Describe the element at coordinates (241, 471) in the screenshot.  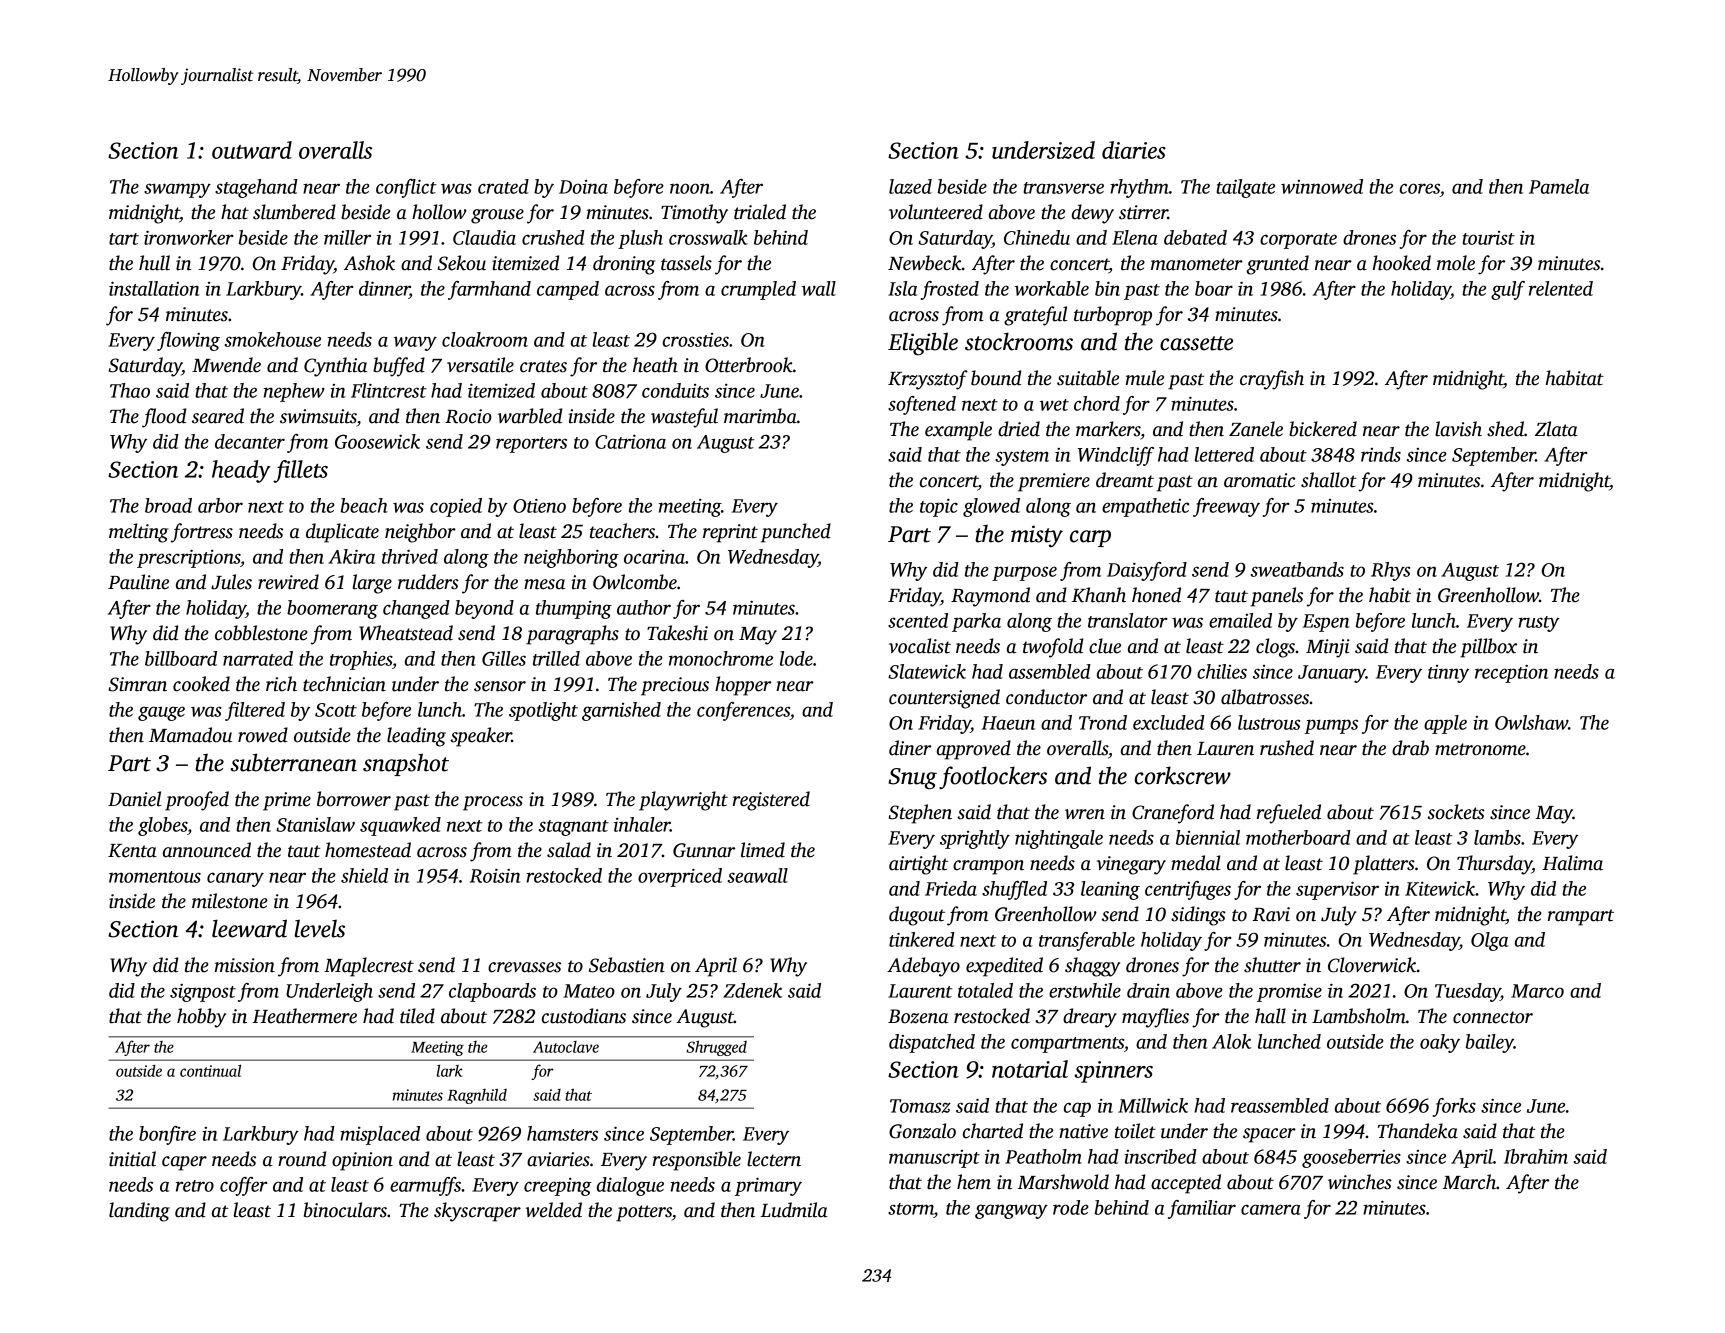
I see `heady` at that location.
